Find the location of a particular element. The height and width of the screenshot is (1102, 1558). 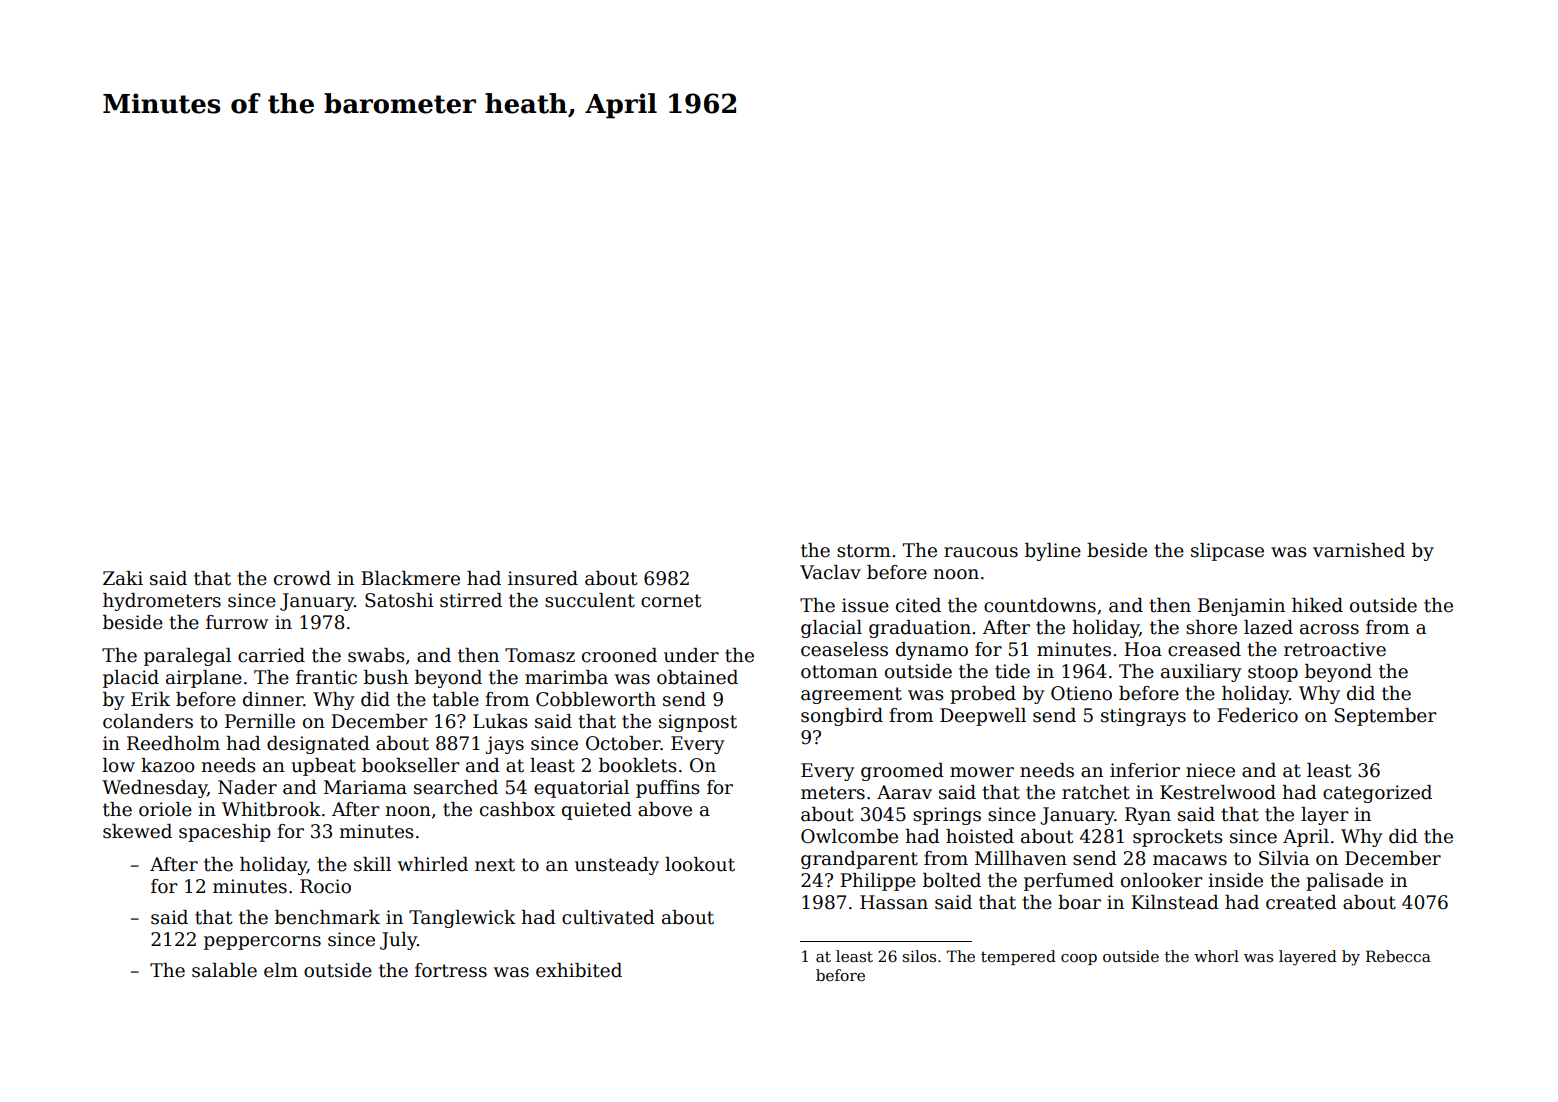

across is located at coordinates (1329, 629).
